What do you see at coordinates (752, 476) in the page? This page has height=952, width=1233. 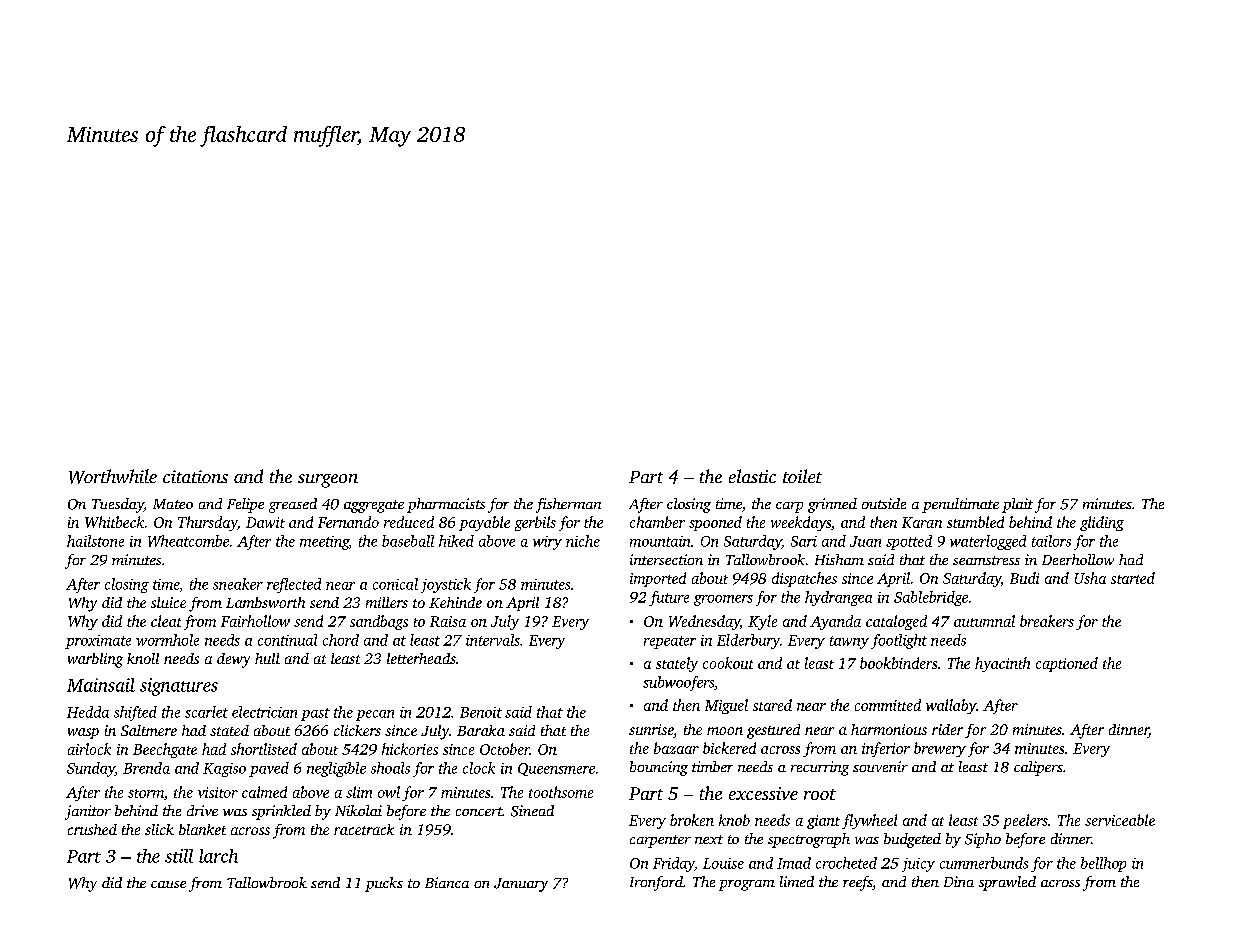 I see `elastic` at bounding box center [752, 476].
